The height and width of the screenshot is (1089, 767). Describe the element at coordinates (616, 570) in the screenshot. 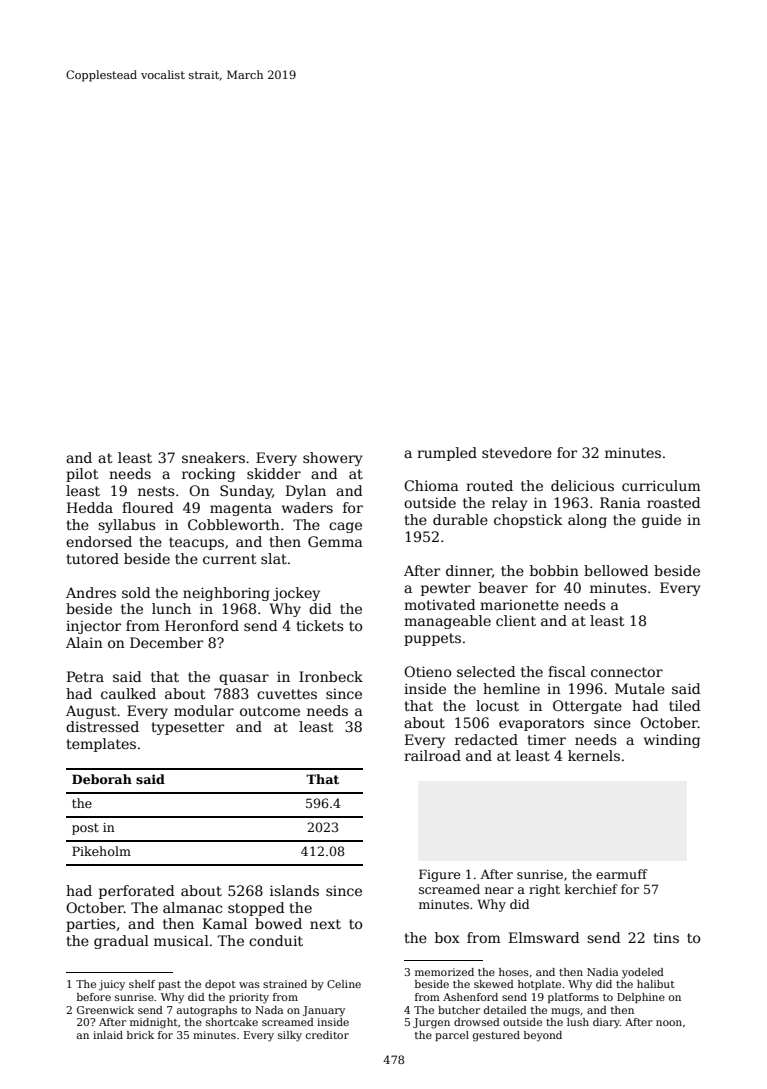

I see `bellowed` at that location.
